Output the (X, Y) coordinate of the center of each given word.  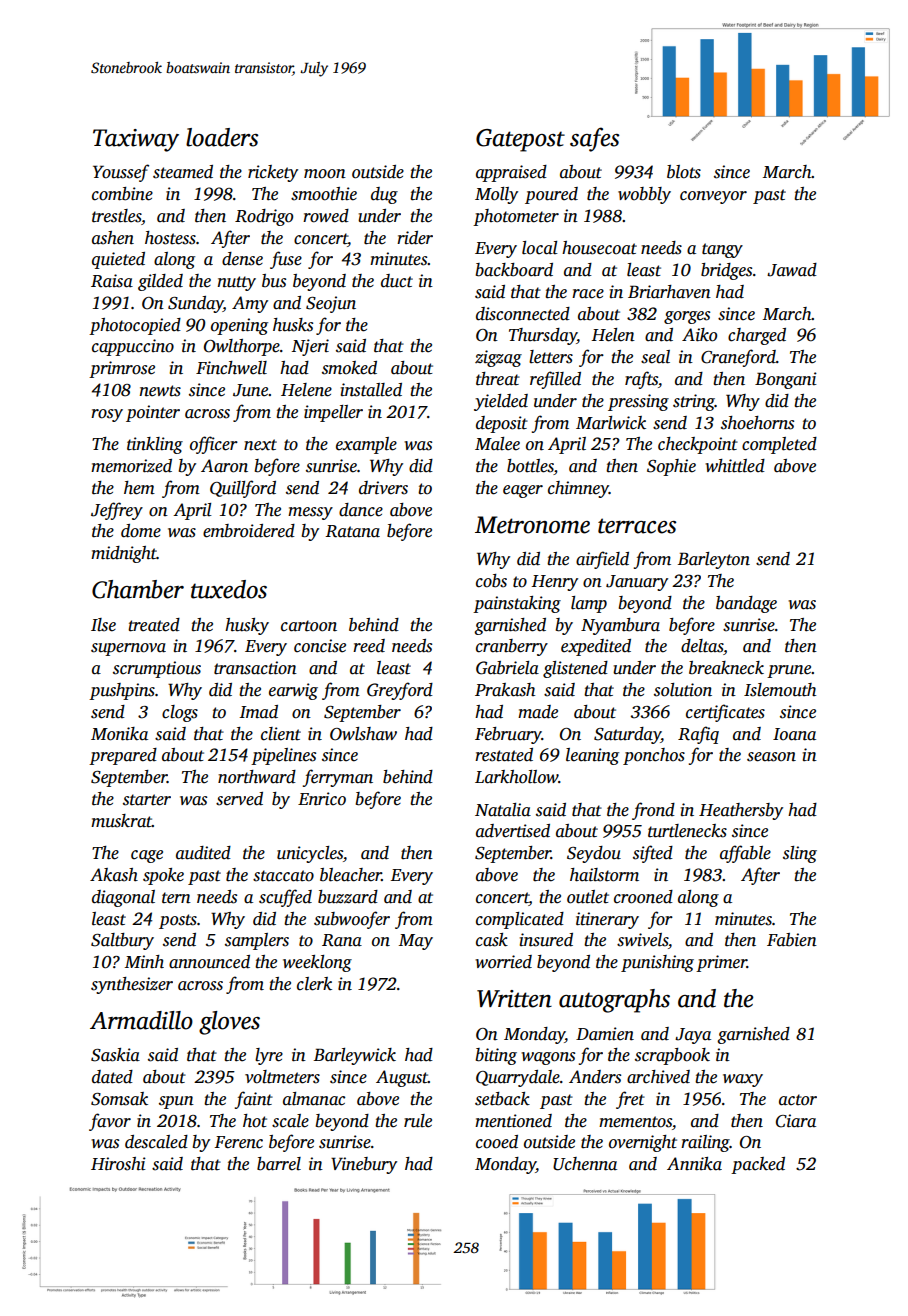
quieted (118, 260)
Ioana (794, 734)
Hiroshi (118, 1164)
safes (594, 139)
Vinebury (364, 1165)
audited (203, 853)
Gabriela (507, 668)
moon (325, 174)
